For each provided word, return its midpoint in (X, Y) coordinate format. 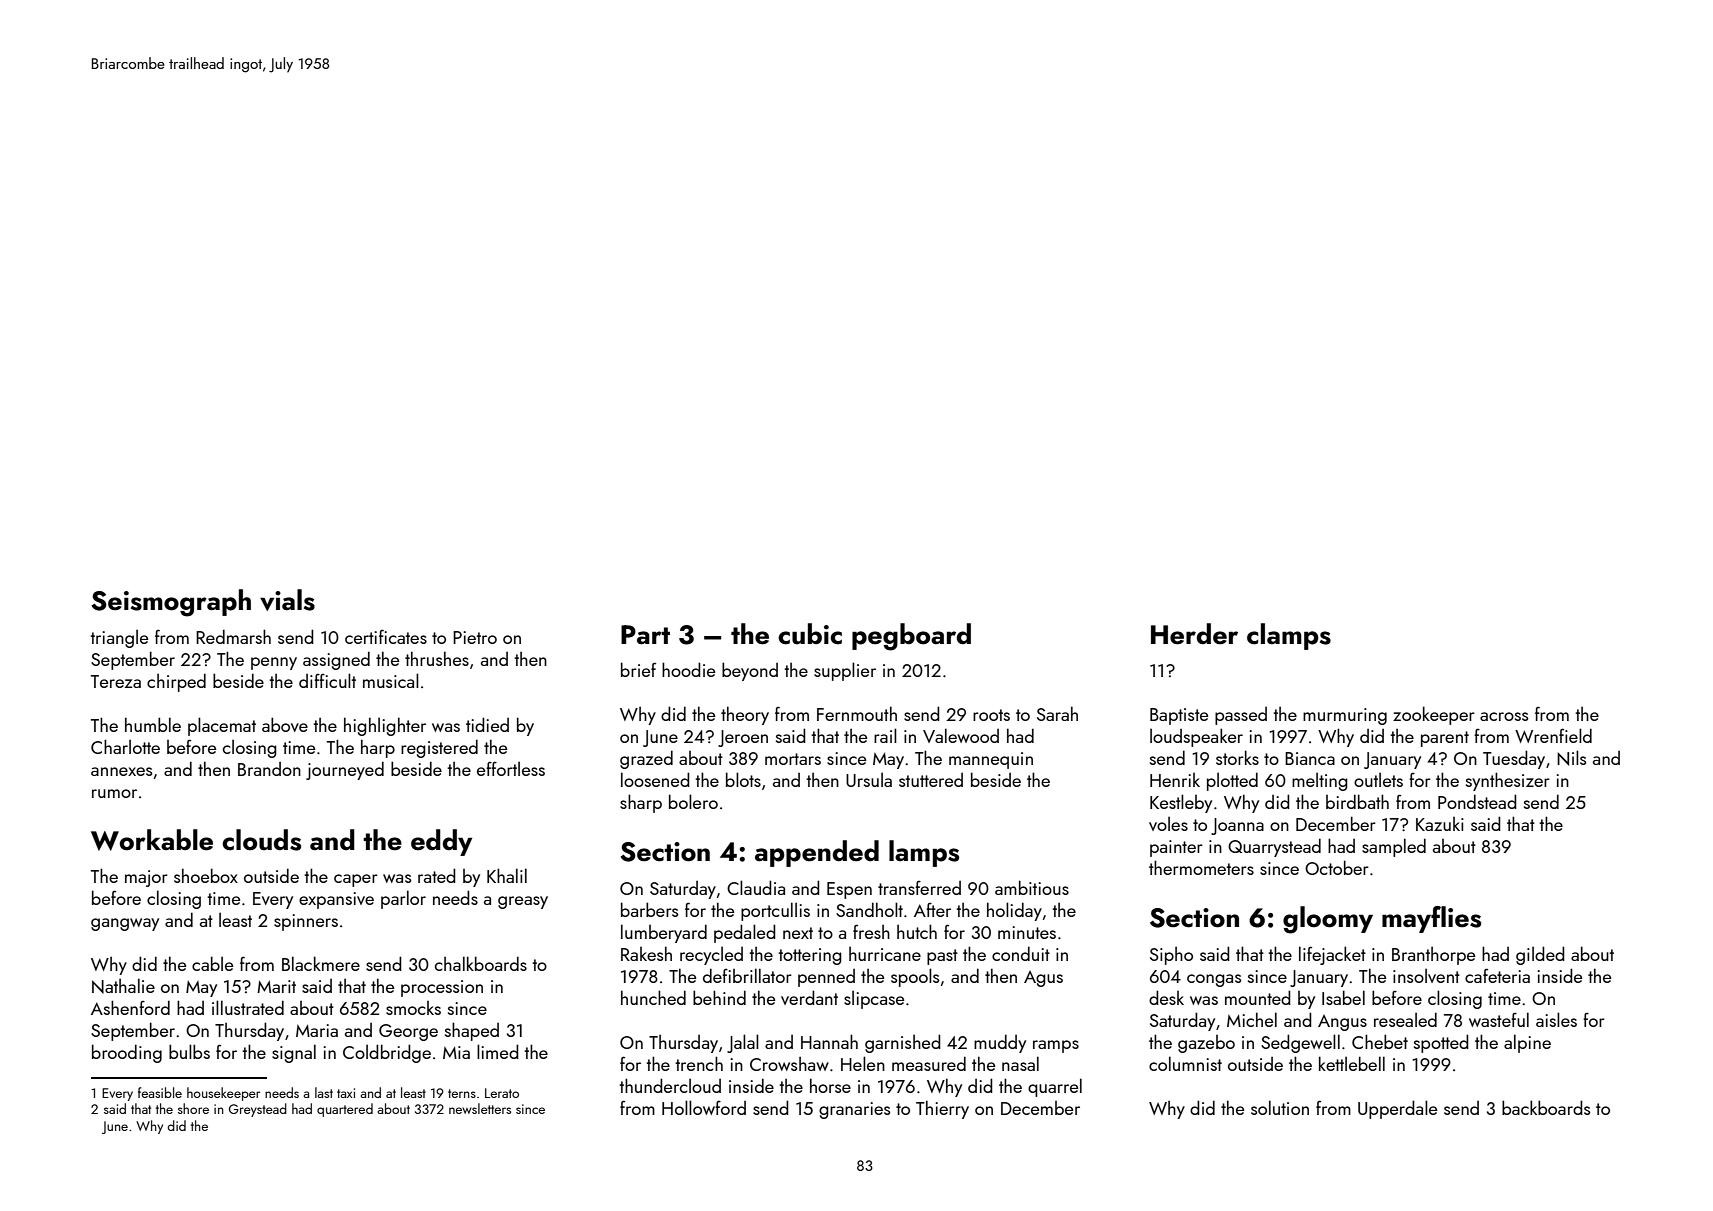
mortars (793, 759)
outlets (1378, 780)
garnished (903, 1043)
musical (391, 680)
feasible (160, 1092)
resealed (1405, 1019)
